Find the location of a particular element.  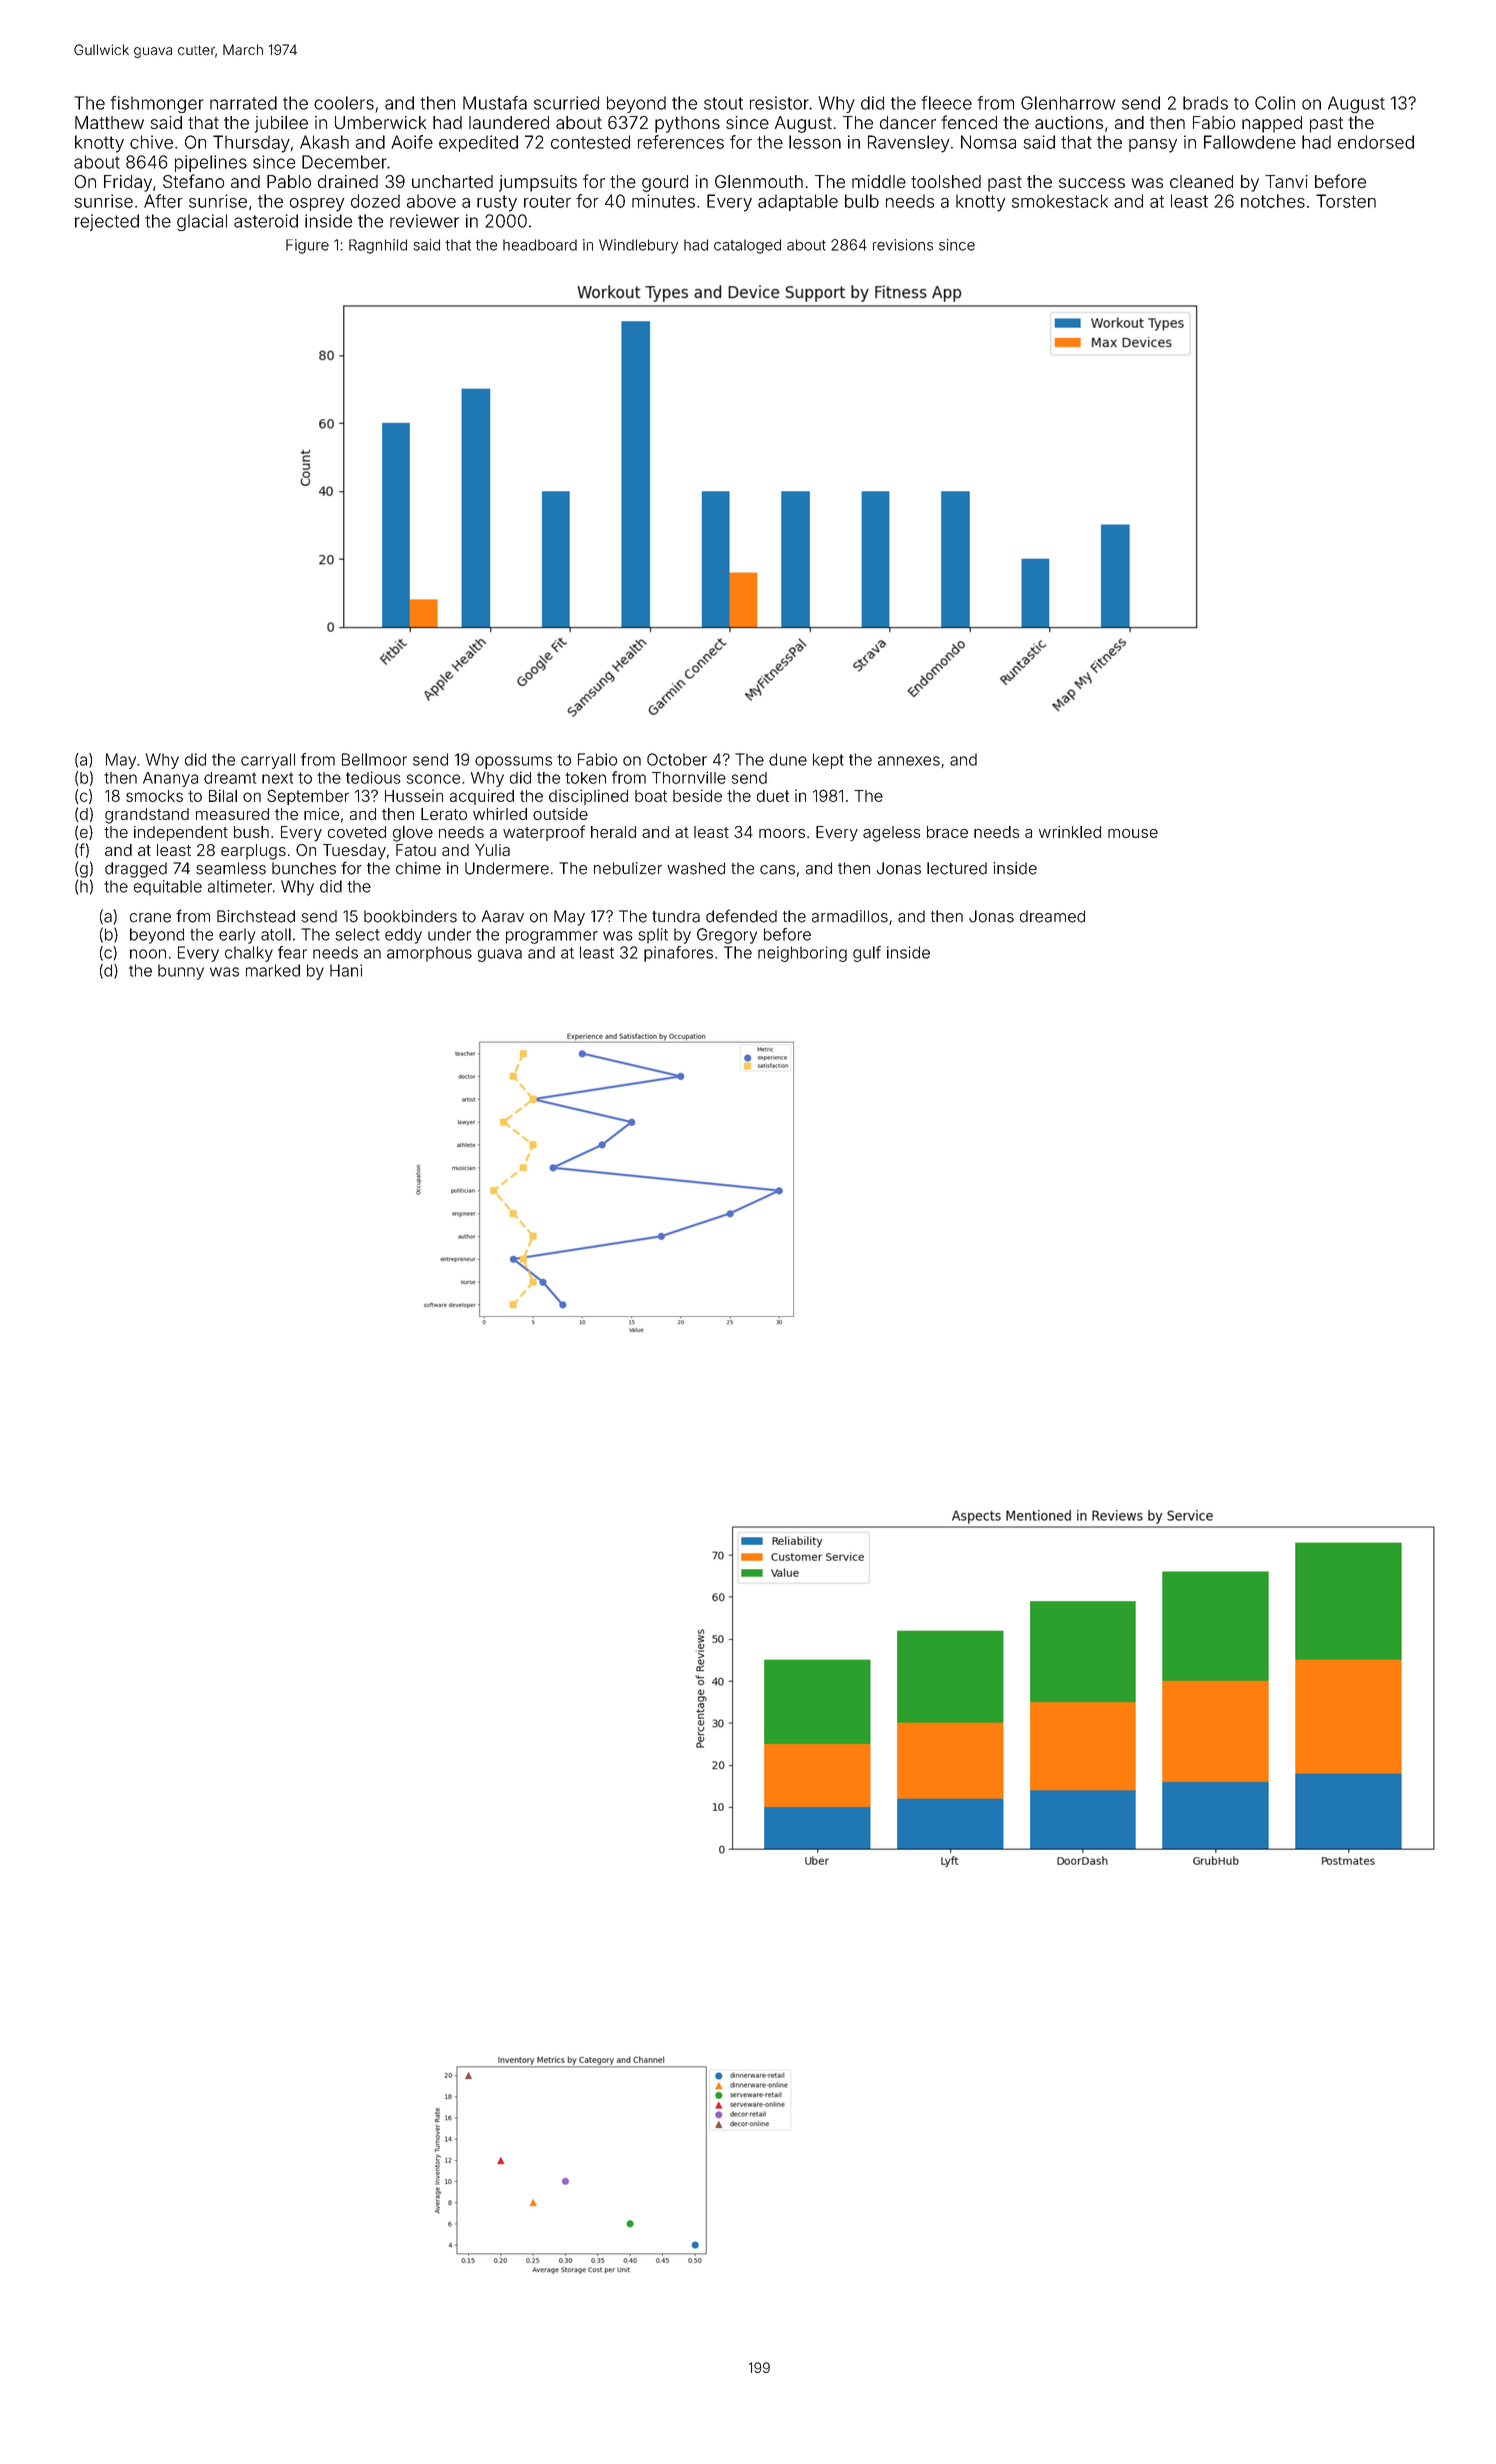

dune is located at coordinates (788, 759).
